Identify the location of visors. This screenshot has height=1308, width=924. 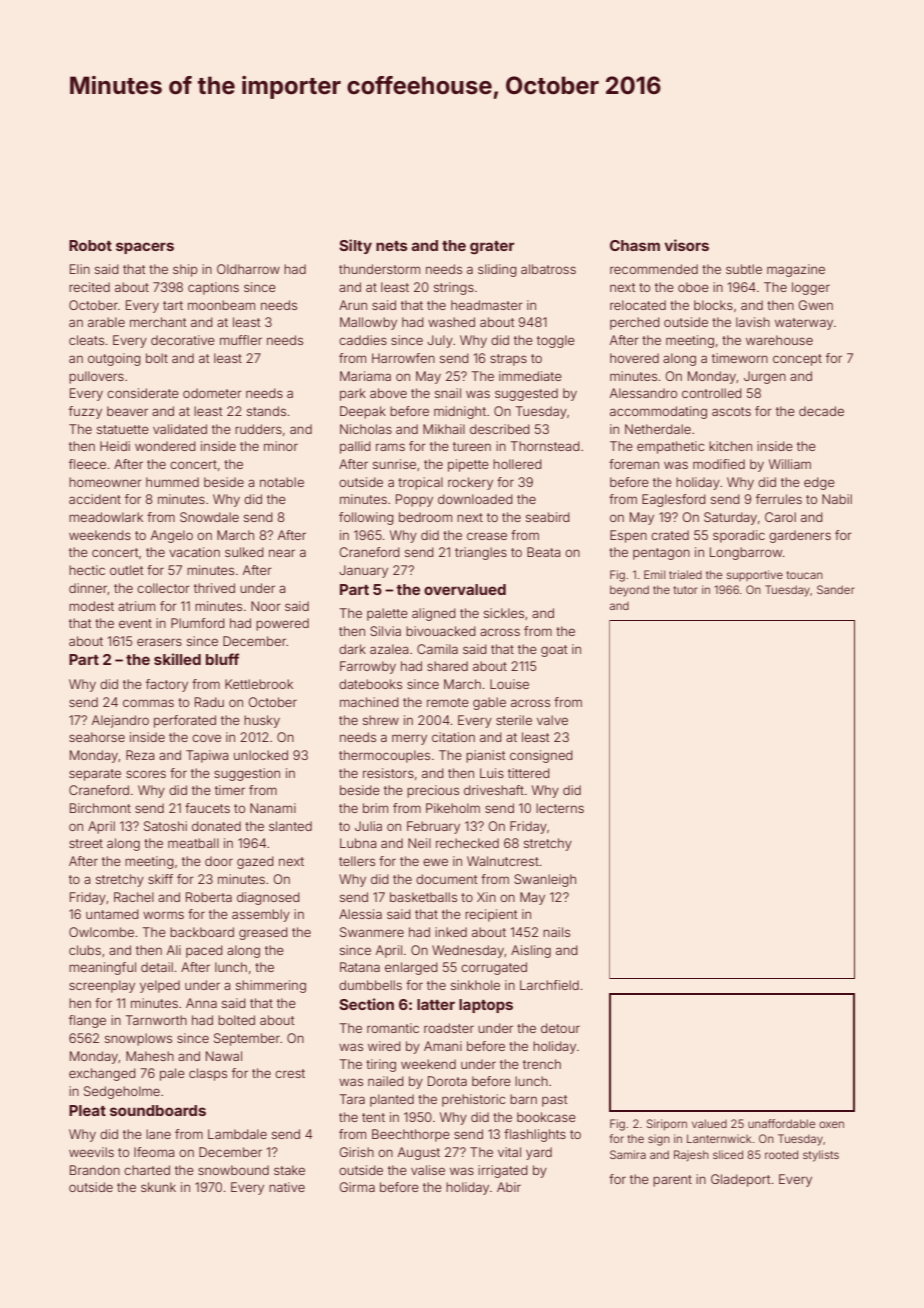
(686, 245).
